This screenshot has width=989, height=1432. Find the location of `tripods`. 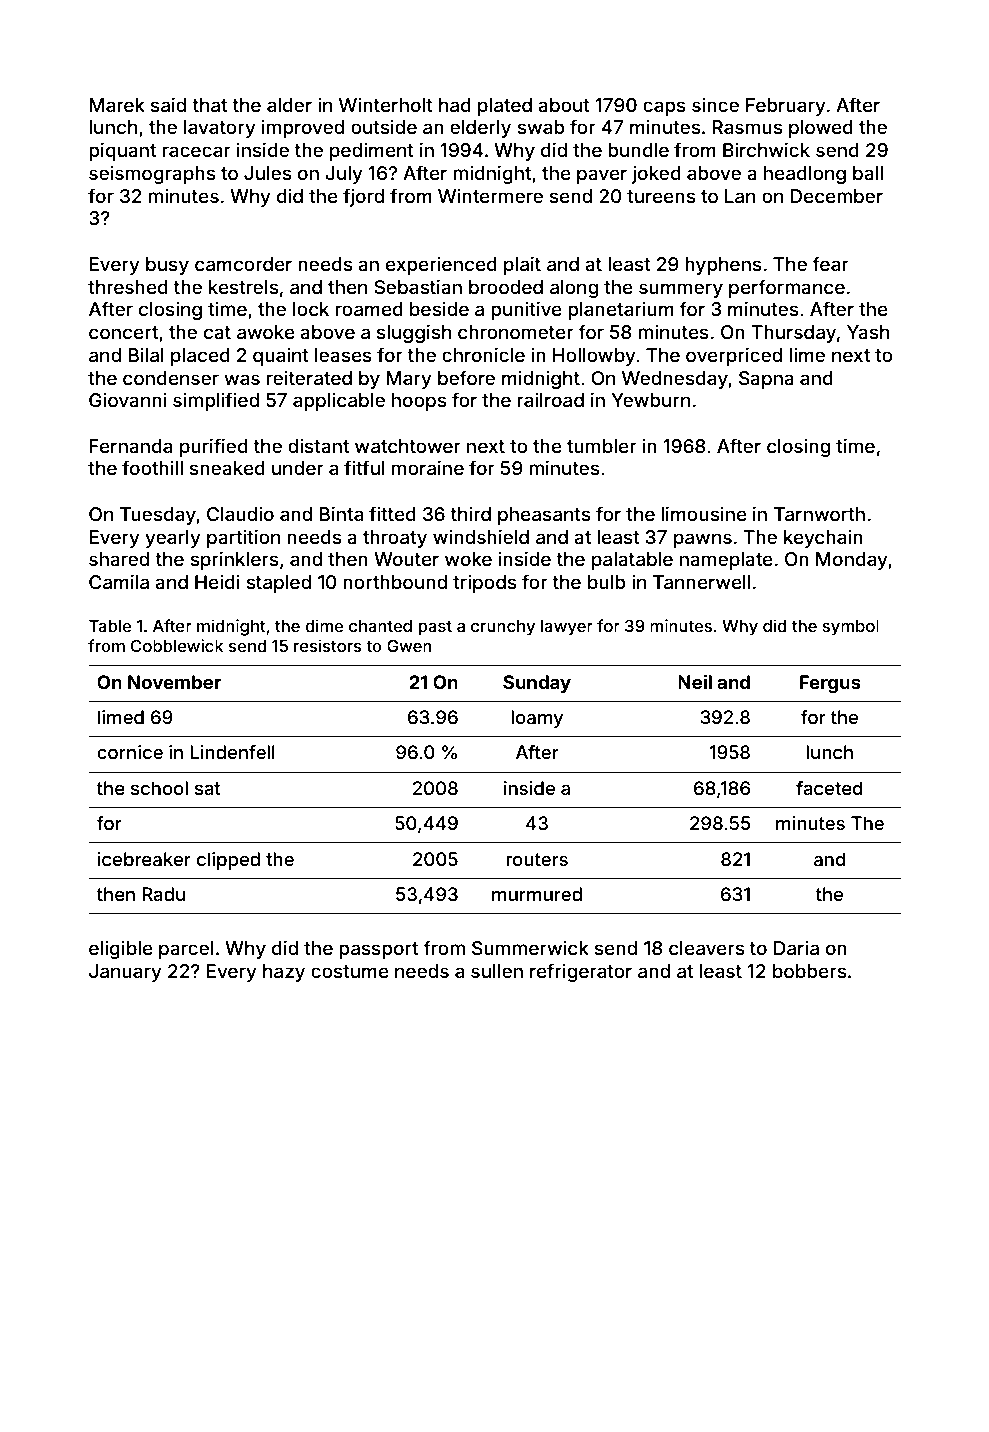

tripods is located at coordinates (485, 583).
